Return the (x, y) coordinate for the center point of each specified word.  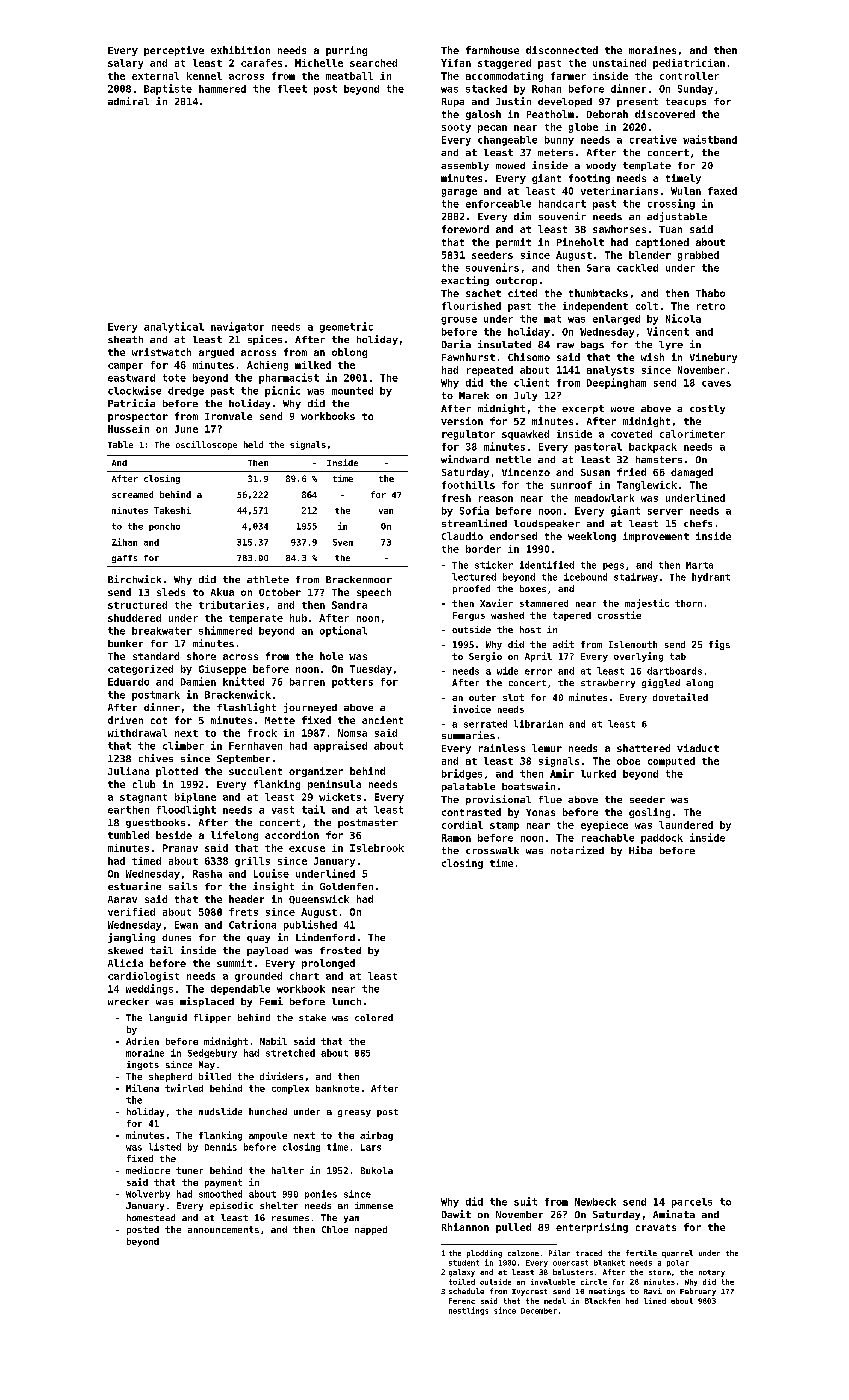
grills (252, 862)
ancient (382, 720)
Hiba (640, 850)
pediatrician (689, 64)
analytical (174, 327)
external (155, 76)
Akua (222, 592)
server (665, 512)
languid (168, 1018)
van (386, 511)
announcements (223, 1229)
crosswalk (492, 850)
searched (373, 63)
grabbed (698, 256)
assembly (465, 166)
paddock (662, 839)
